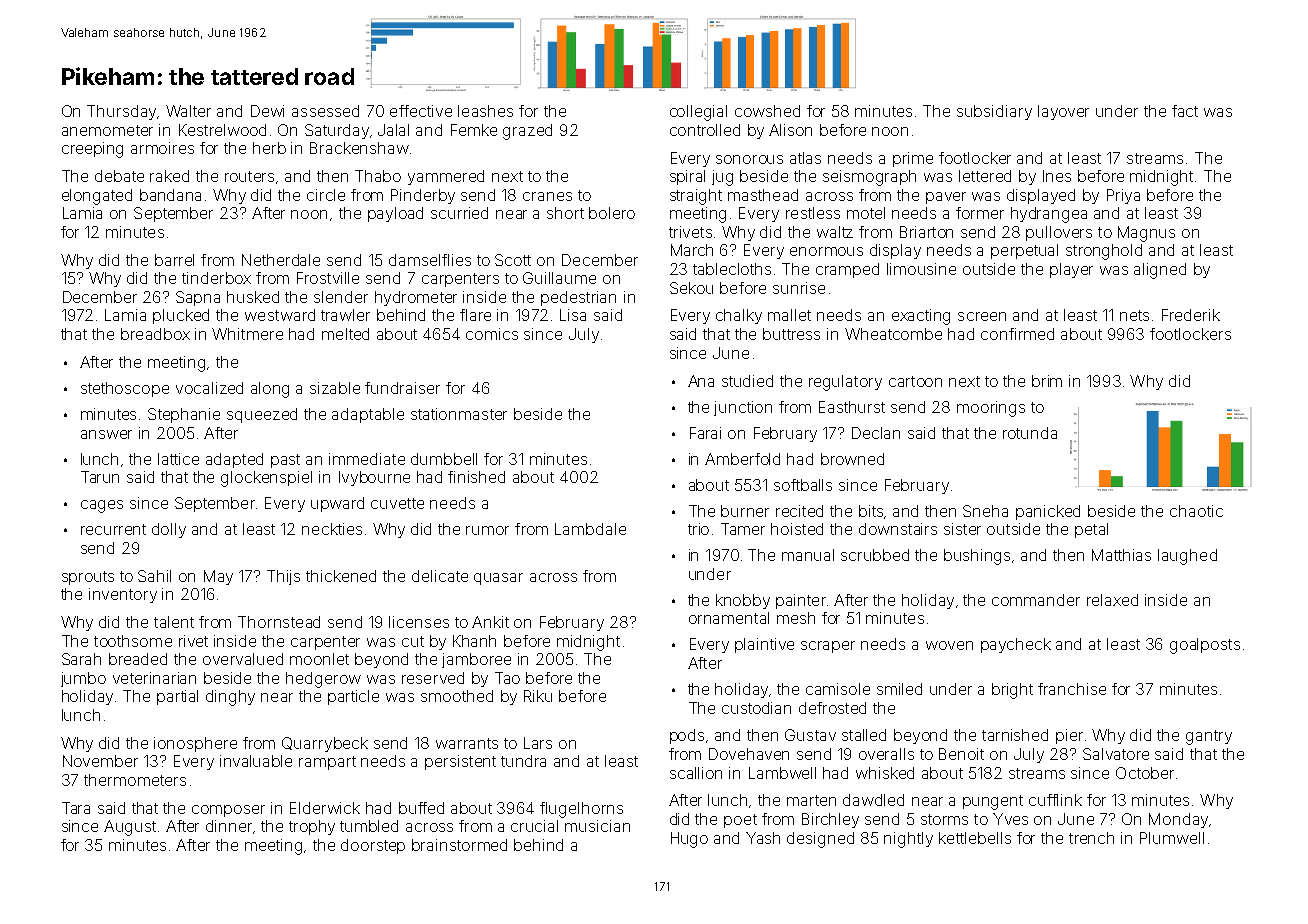 This document has height=924, width=1308. I want to click on veterinarian, so click(154, 678).
